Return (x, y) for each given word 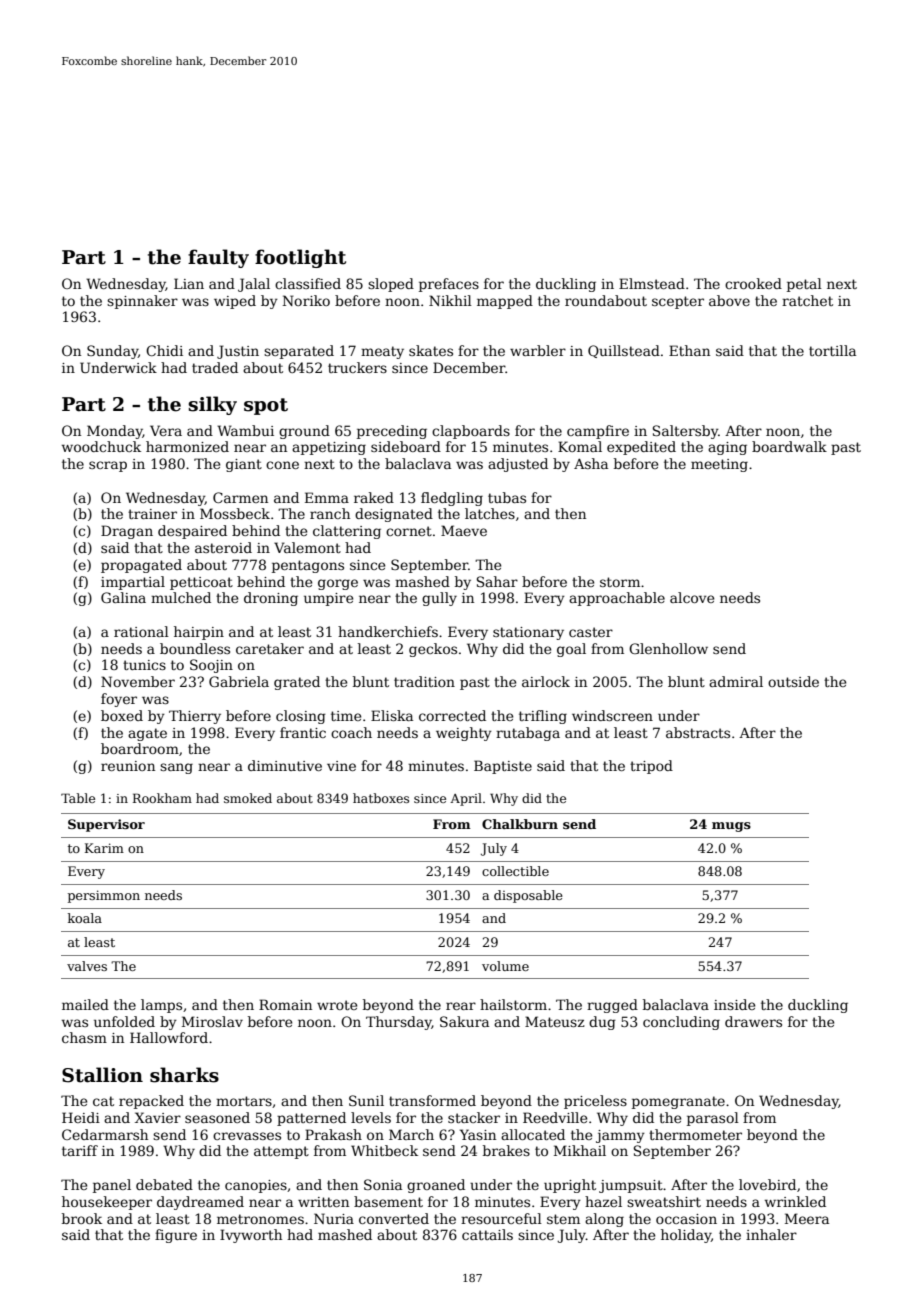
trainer (152, 514)
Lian (189, 283)
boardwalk (789, 446)
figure (176, 1236)
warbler (538, 350)
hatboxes (381, 798)
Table (78, 798)
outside (793, 681)
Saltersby (686, 432)
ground (304, 432)
